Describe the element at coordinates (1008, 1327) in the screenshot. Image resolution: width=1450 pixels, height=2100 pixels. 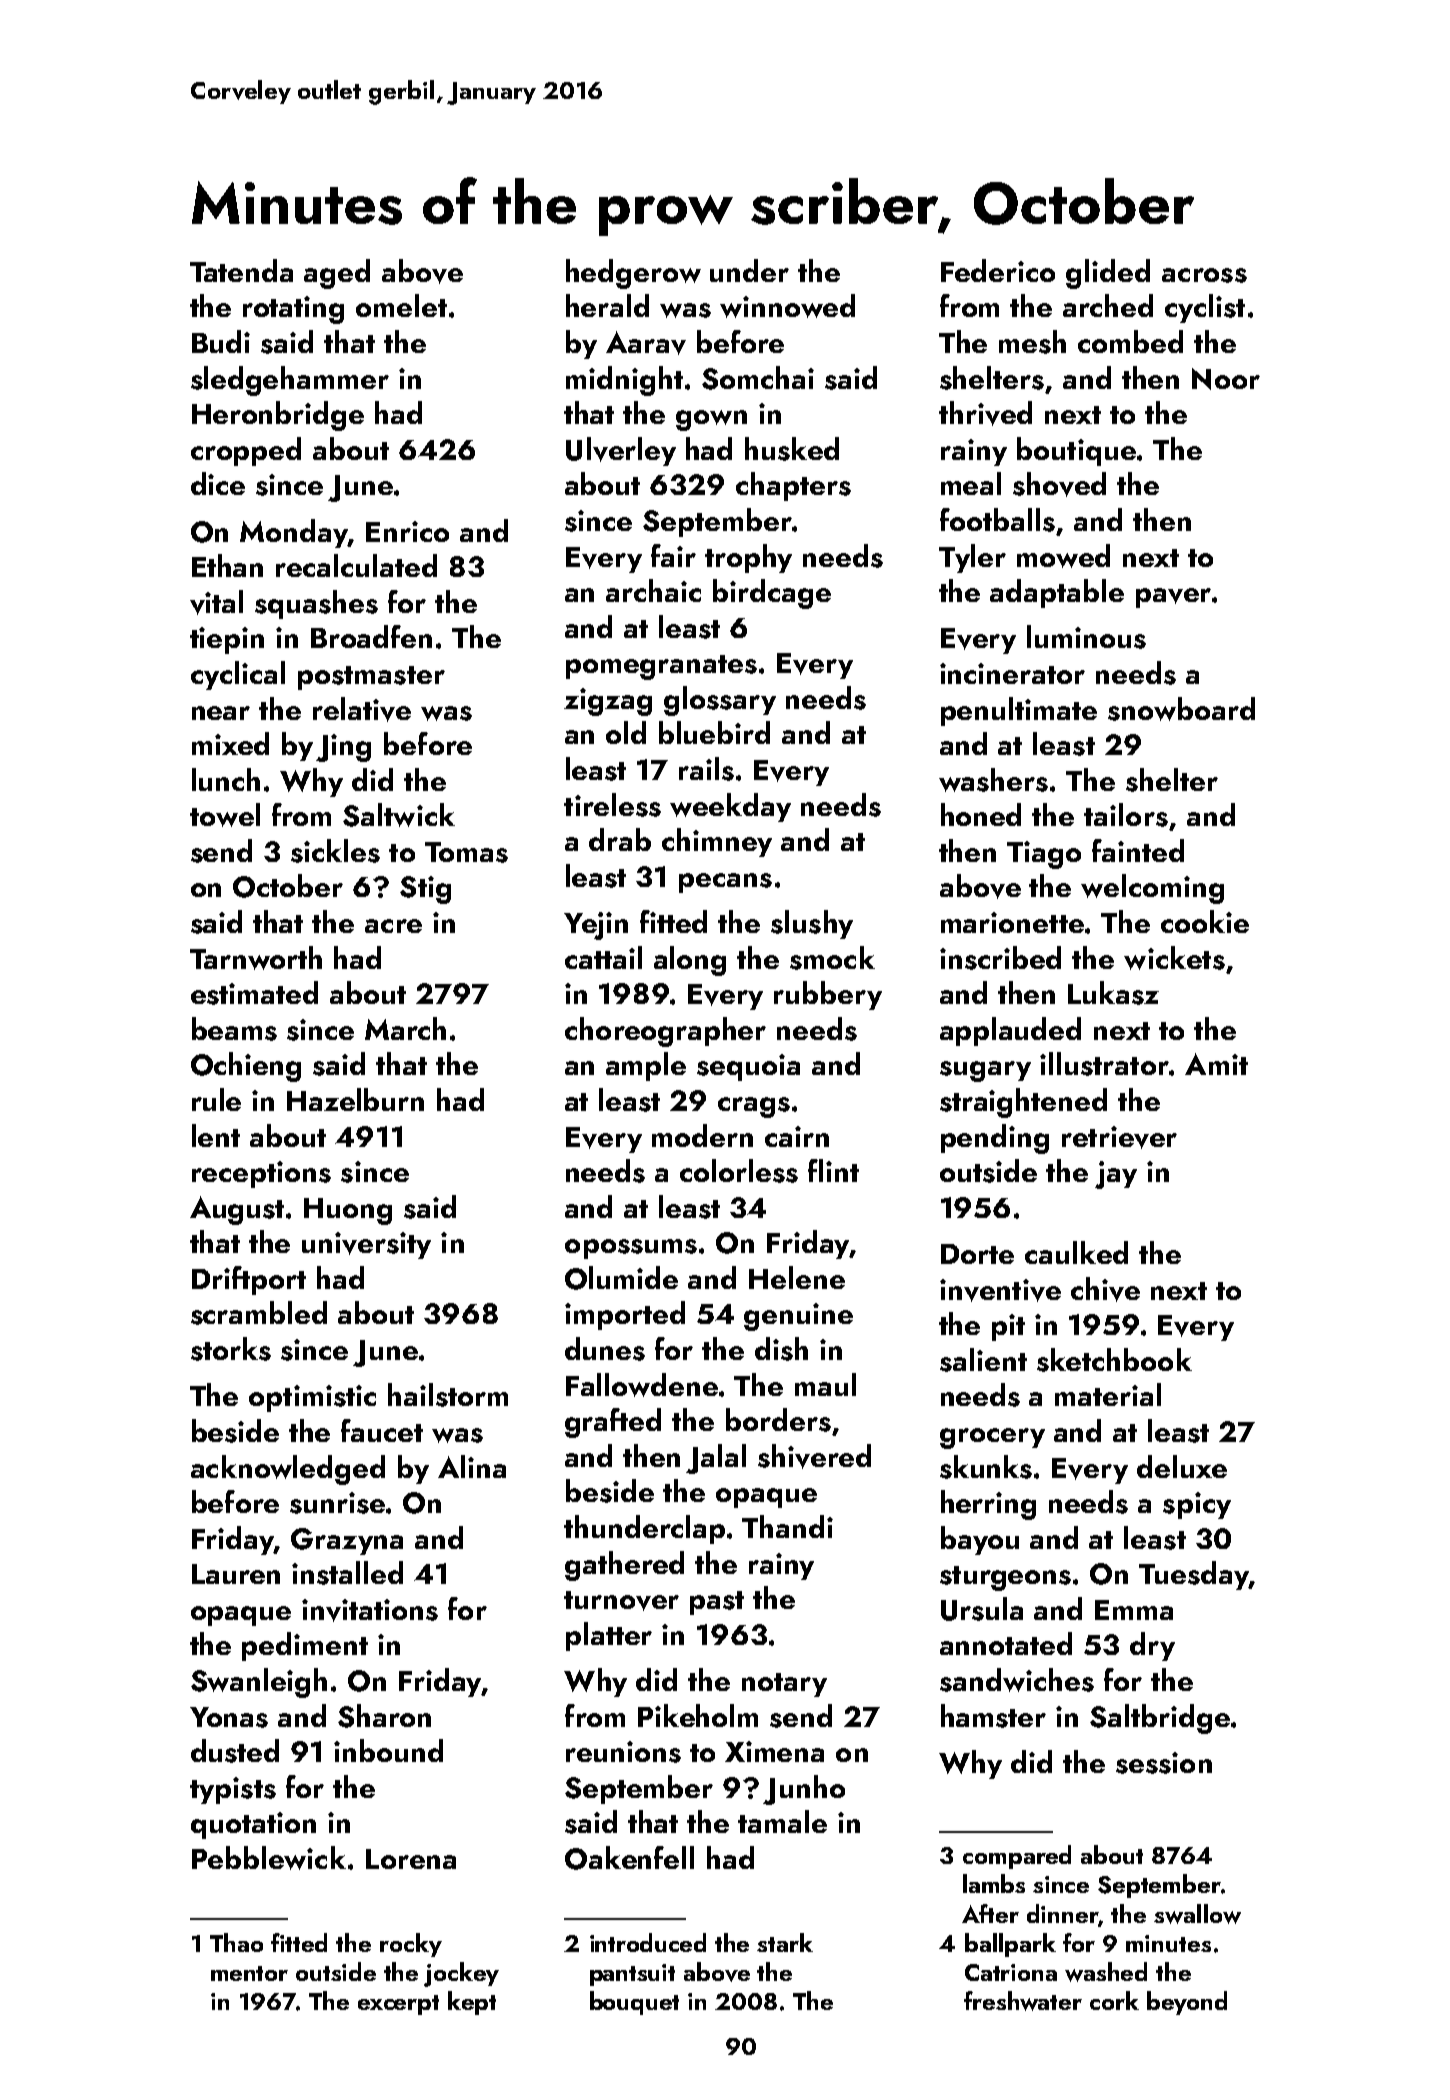
I see `pit` at that location.
